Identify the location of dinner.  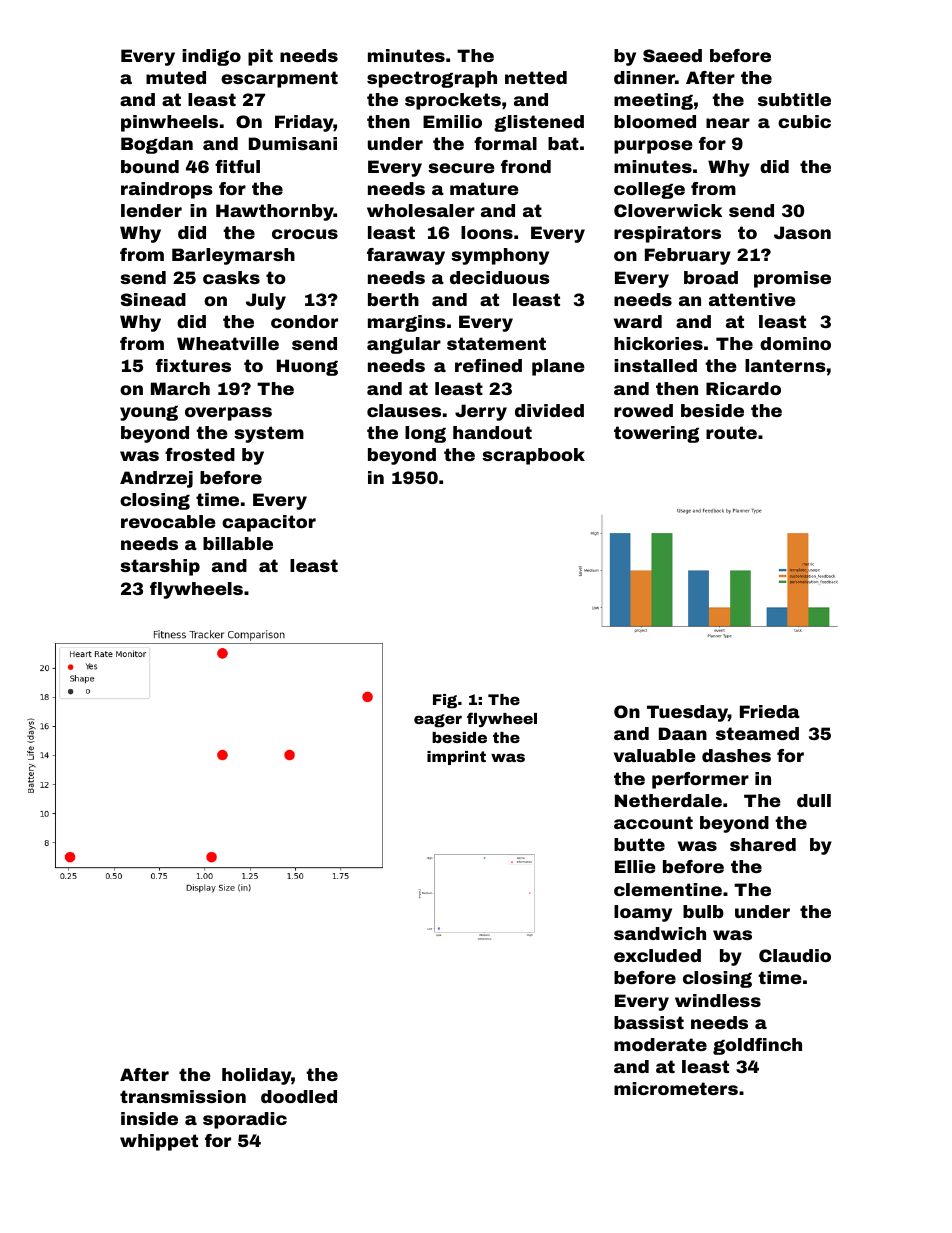
(644, 77).
